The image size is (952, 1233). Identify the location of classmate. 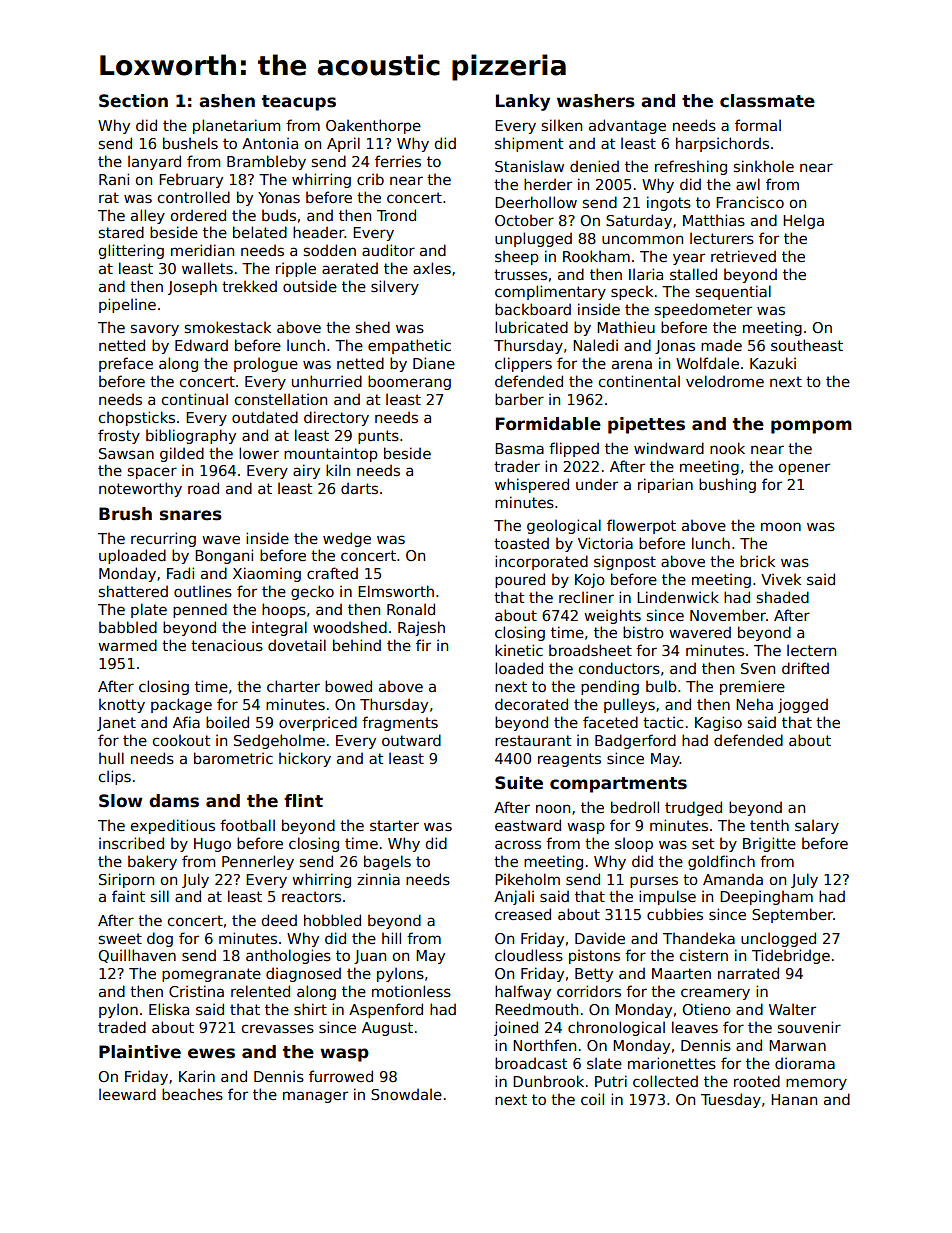
(767, 101).
